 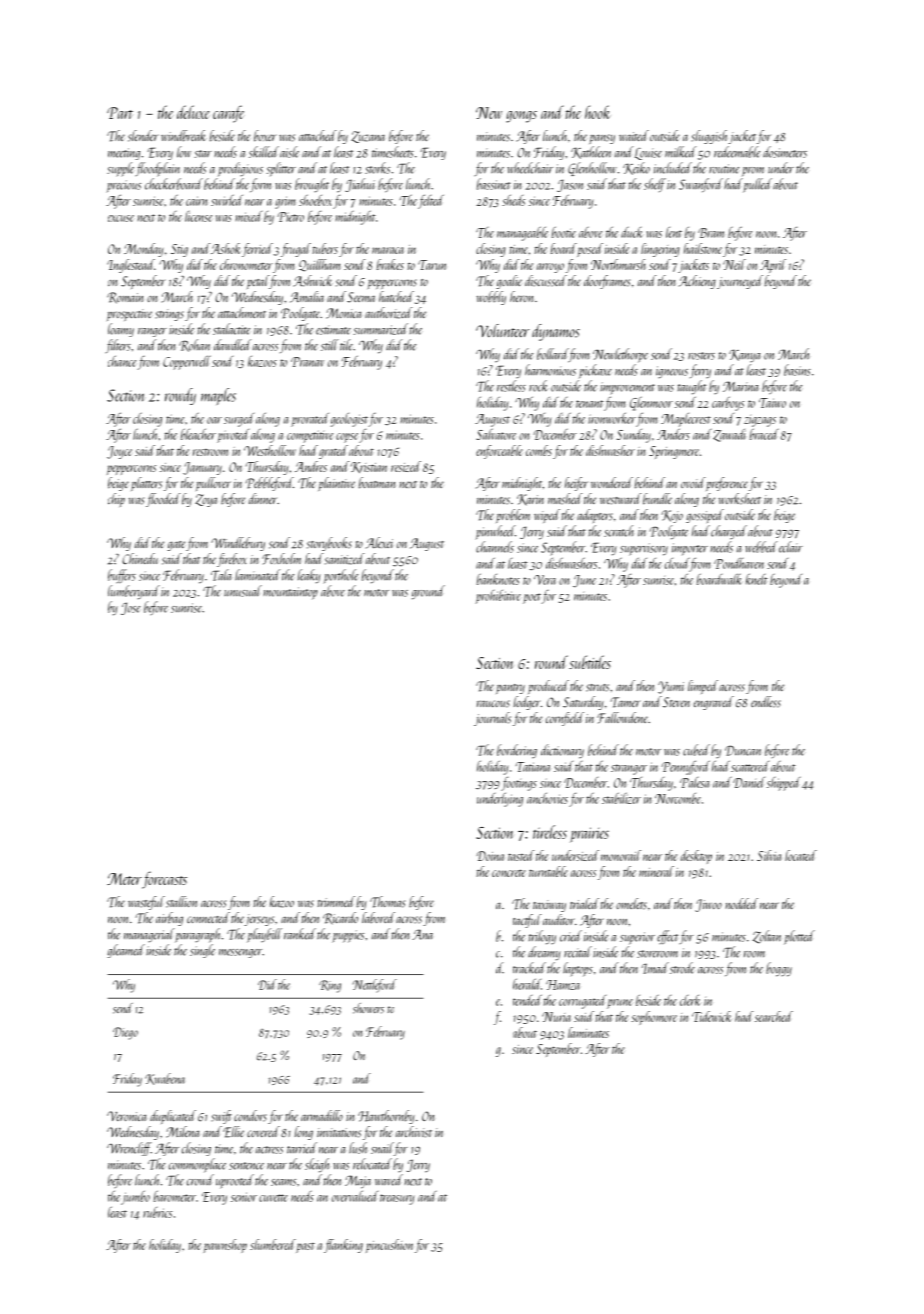 I want to click on journals, so click(x=492, y=719).
